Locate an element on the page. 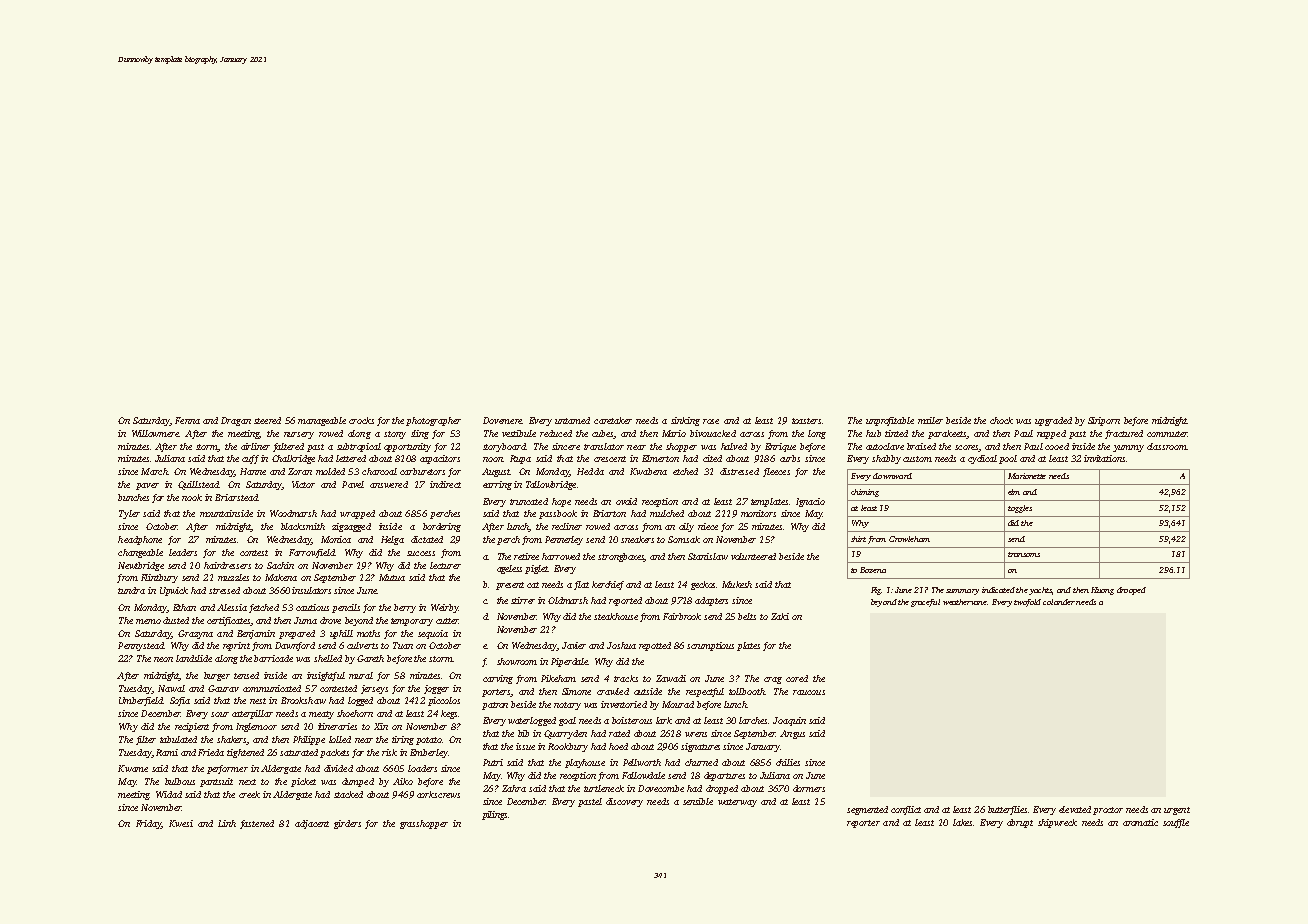  Angus is located at coordinates (792, 734).
